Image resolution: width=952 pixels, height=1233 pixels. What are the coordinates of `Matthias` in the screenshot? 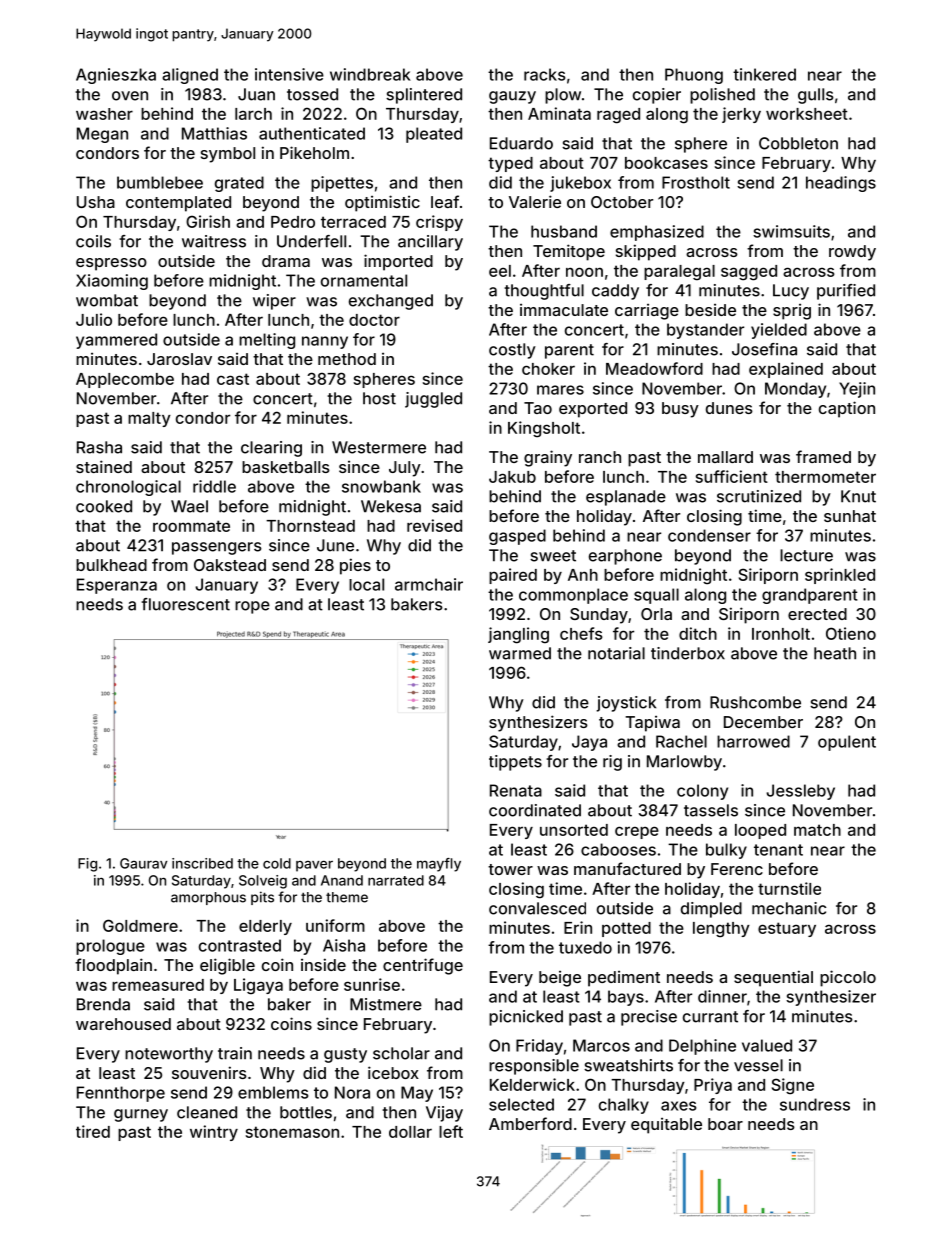 It's located at (214, 133).
